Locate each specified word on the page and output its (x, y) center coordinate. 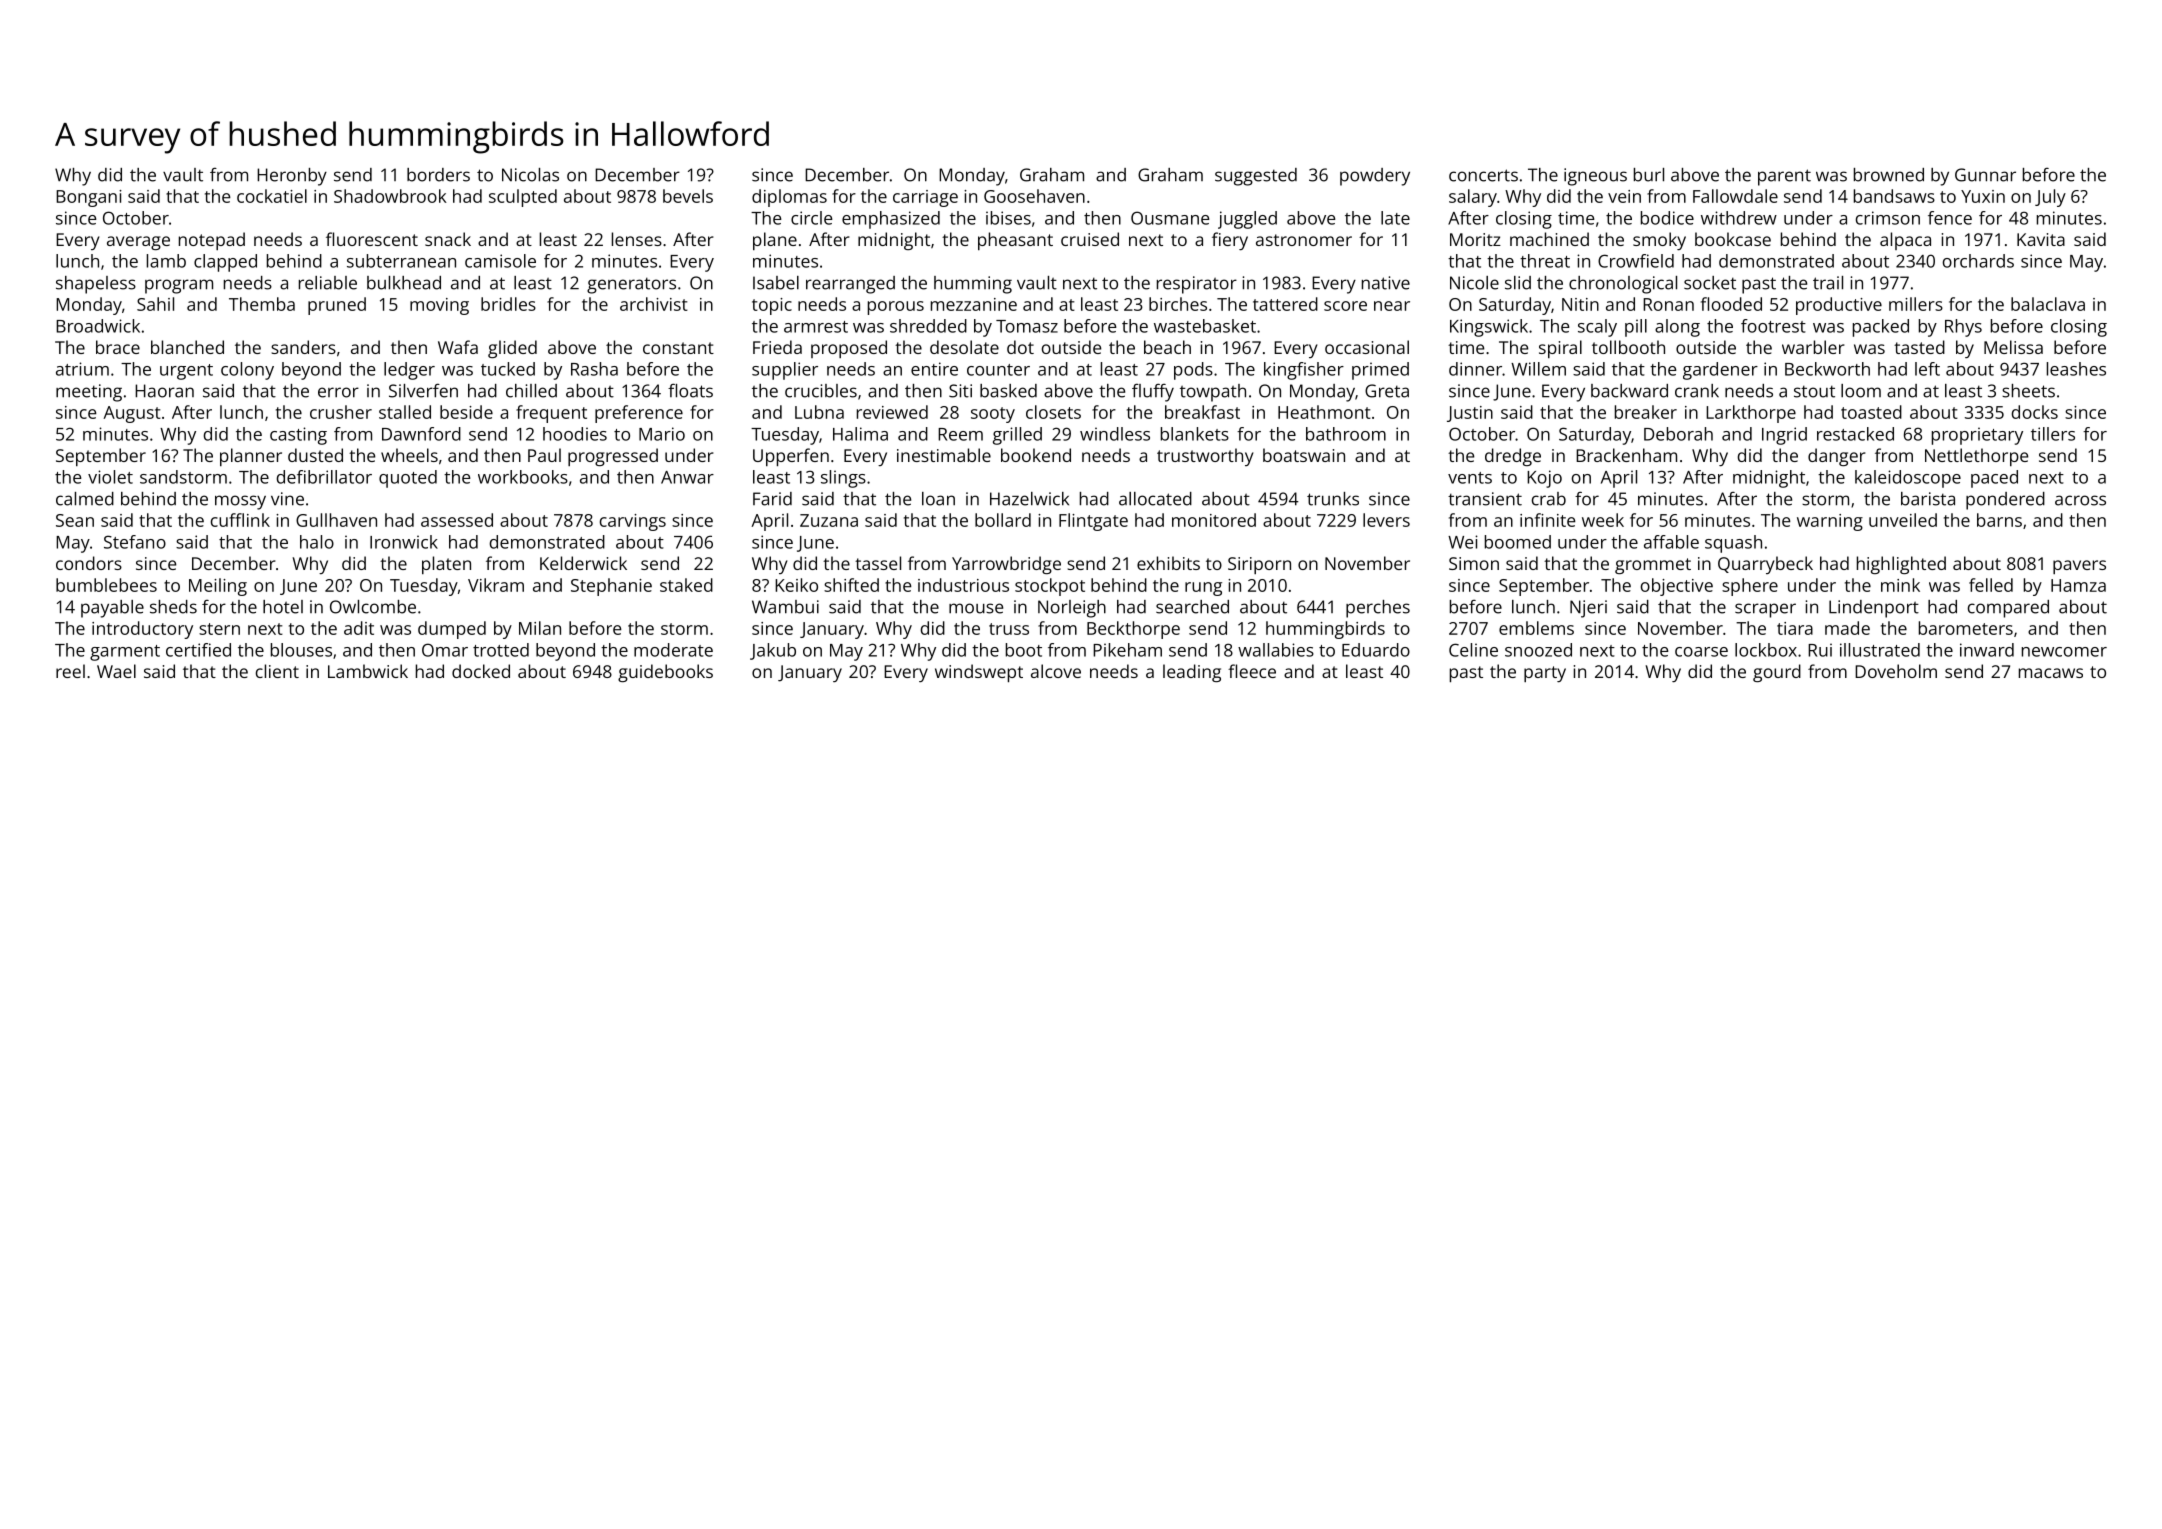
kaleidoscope (1908, 479)
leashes (2076, 369)
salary (1473, 198)
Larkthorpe (1751, 414)
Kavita (2041, 239)
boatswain (1304, 455)
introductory (142, 630)
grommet (1653, 566)
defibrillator (324, 477)
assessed (457, 520)
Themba (262, 304)
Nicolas (530, 175)
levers (1386, 520)
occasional (1367, 347)
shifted (851, 585)
